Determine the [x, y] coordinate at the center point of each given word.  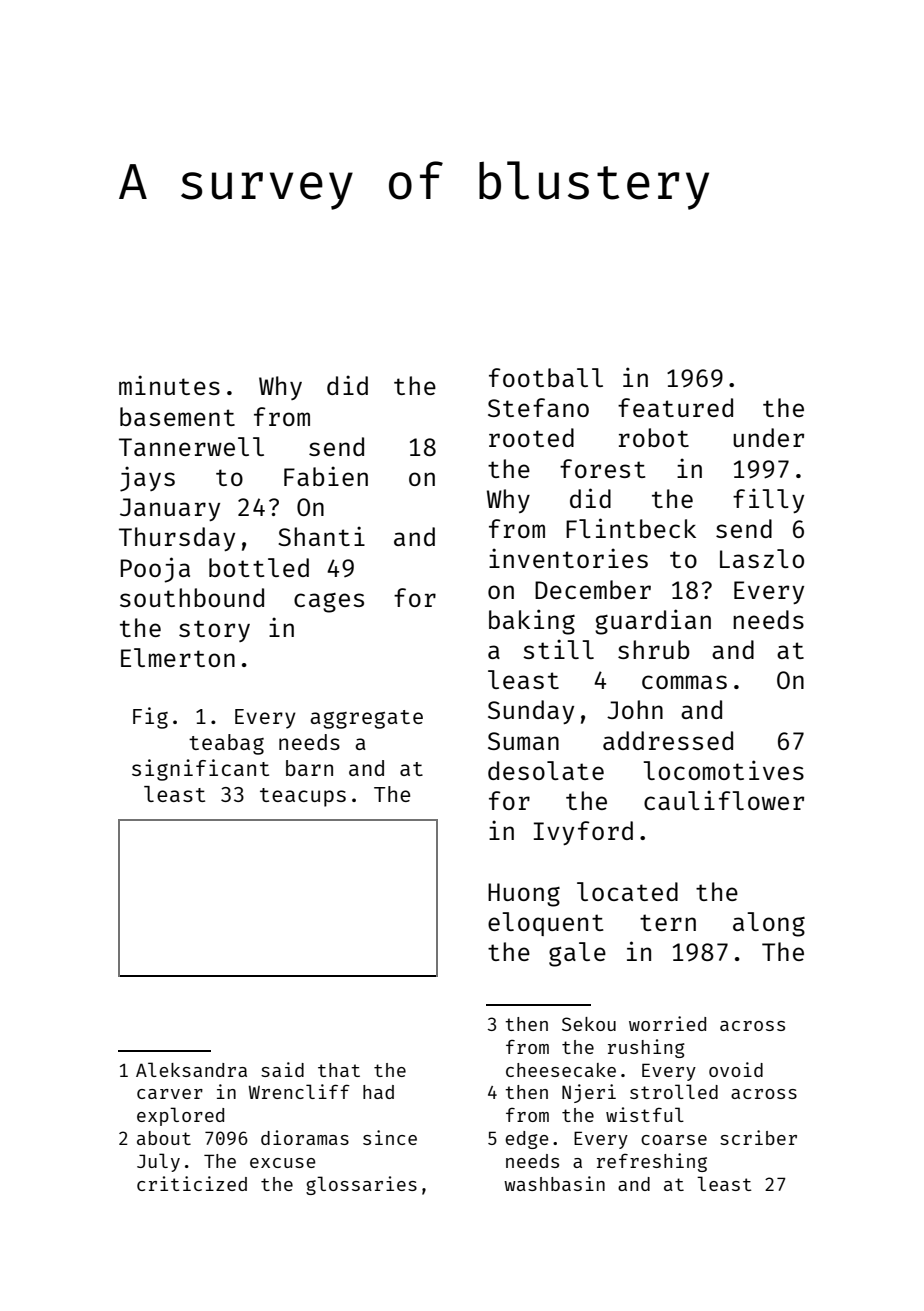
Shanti [321, 536]
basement [177, 416]
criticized [192, 1183]
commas [684, 682]
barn [309, 768]
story [214, 631]
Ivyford [583, 833]
